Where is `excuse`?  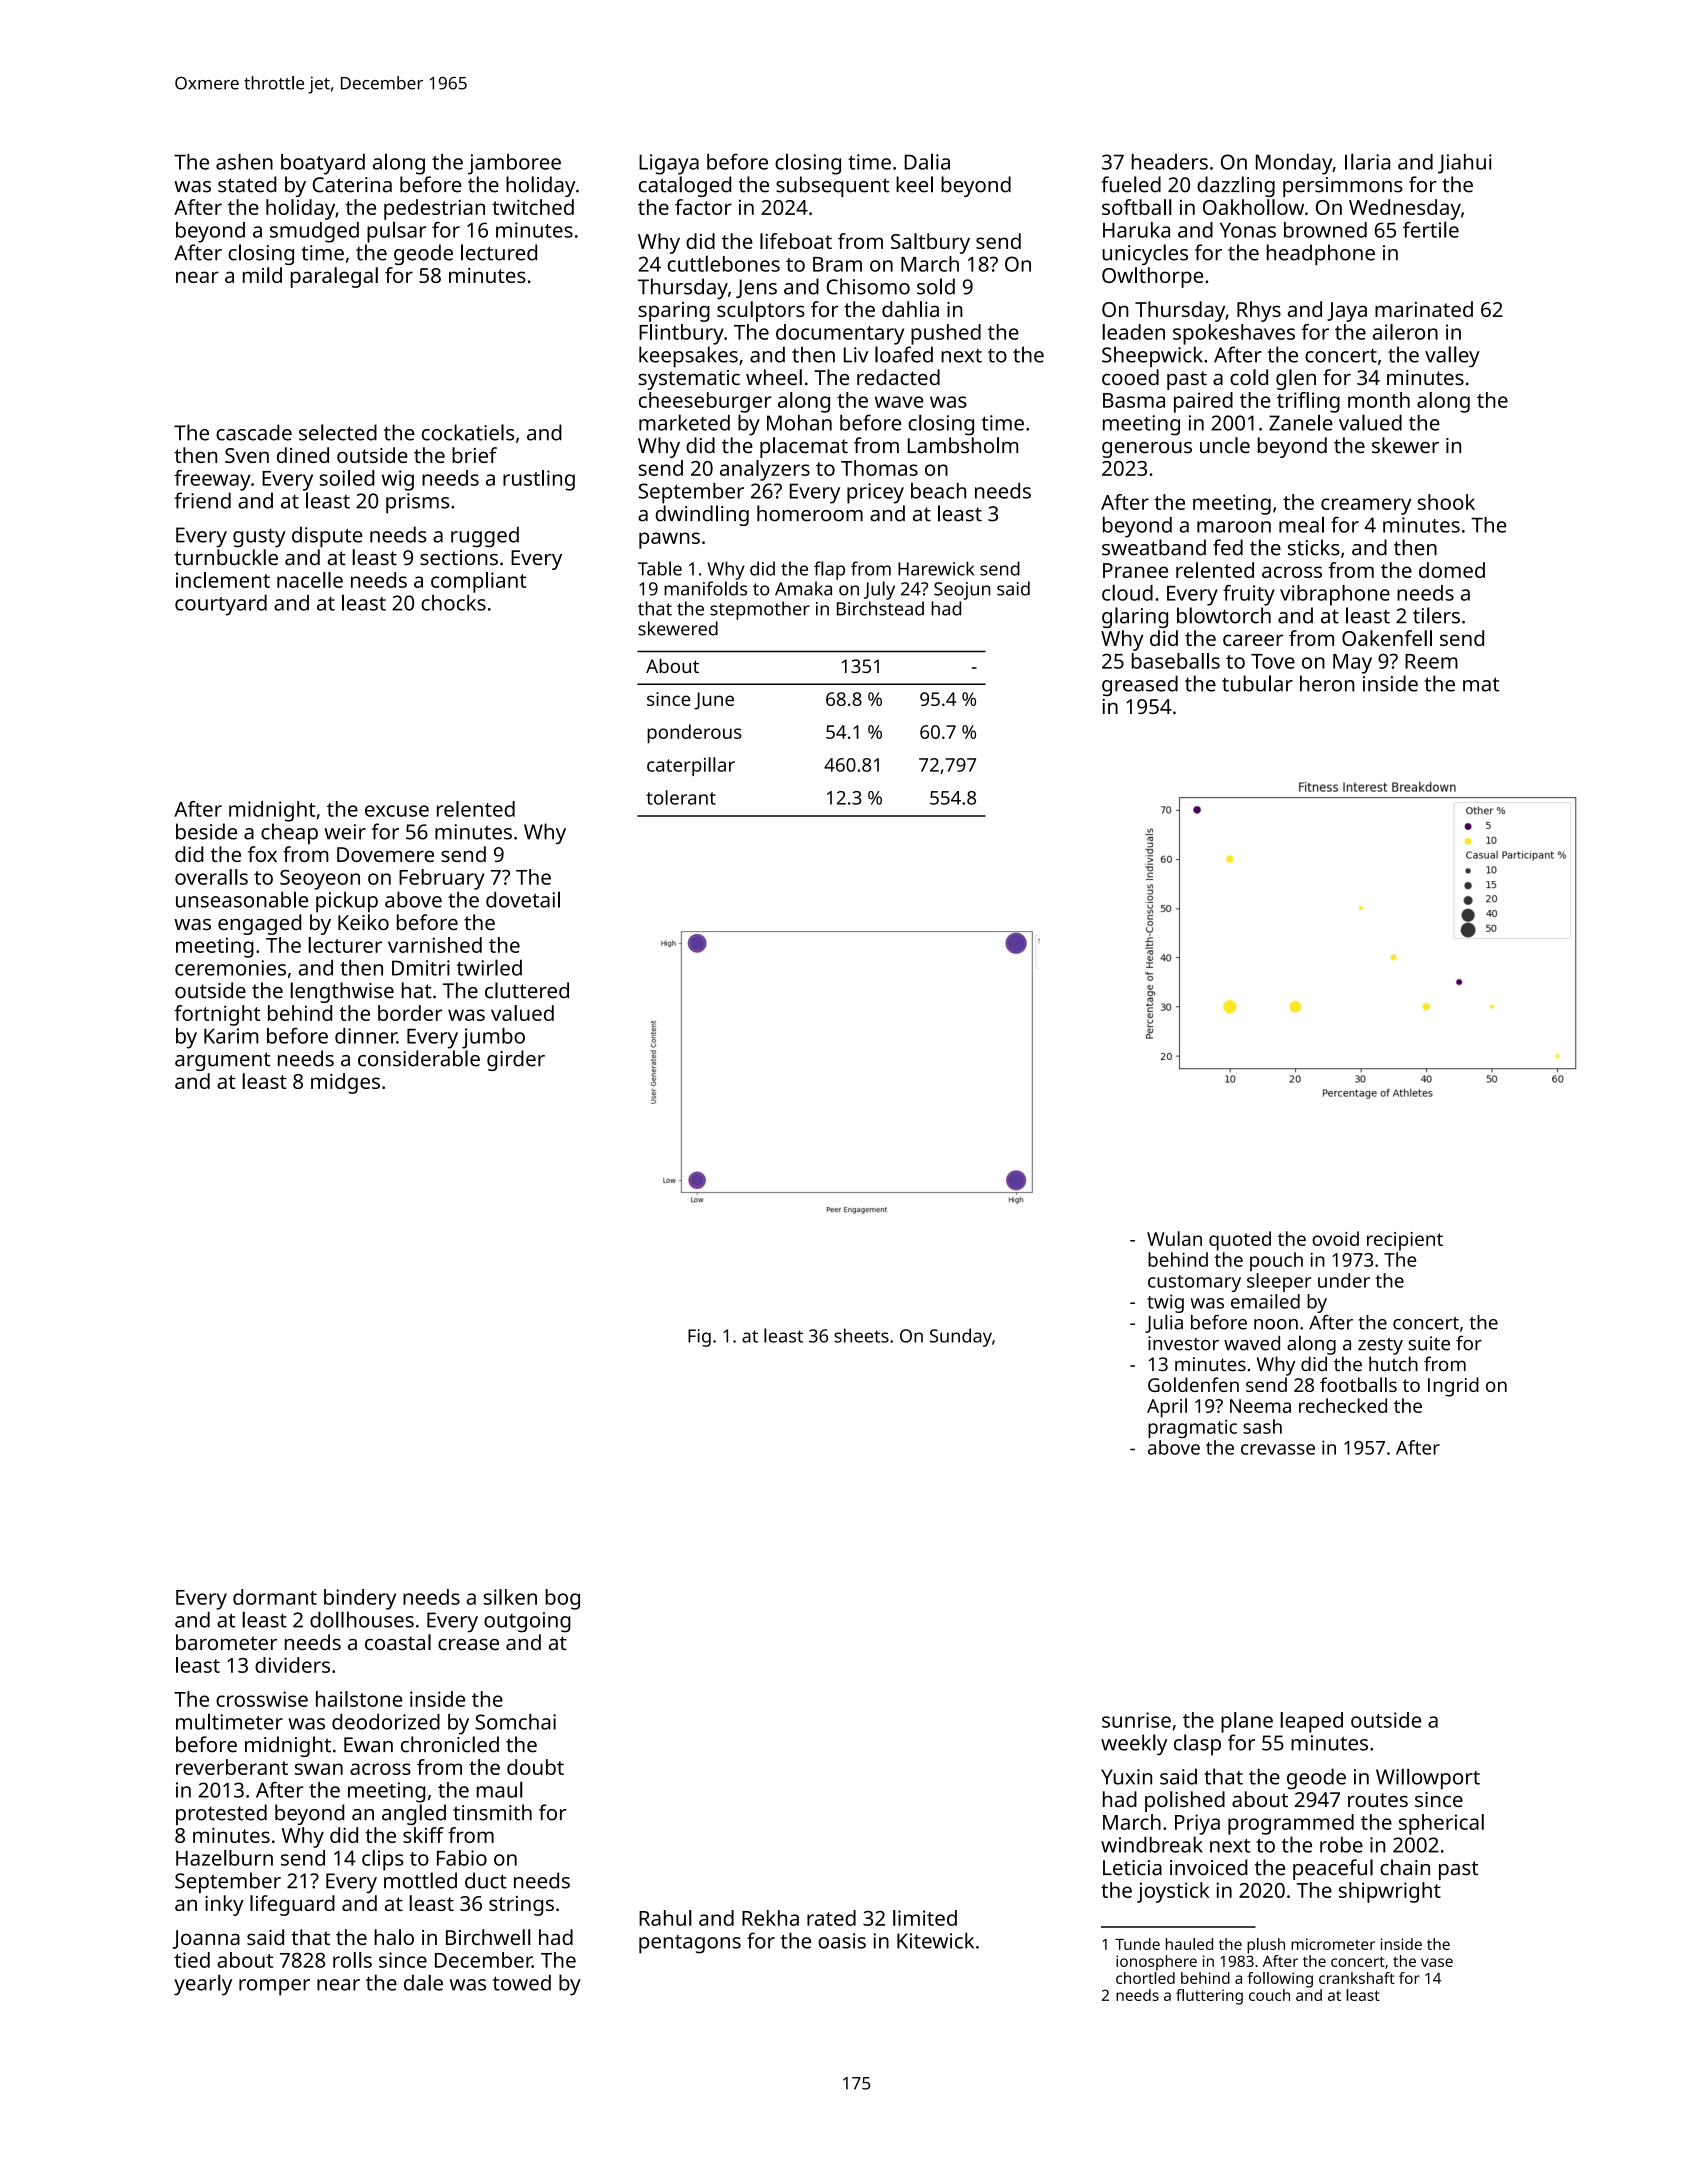
excuse is located at coordinates (397, 811).
